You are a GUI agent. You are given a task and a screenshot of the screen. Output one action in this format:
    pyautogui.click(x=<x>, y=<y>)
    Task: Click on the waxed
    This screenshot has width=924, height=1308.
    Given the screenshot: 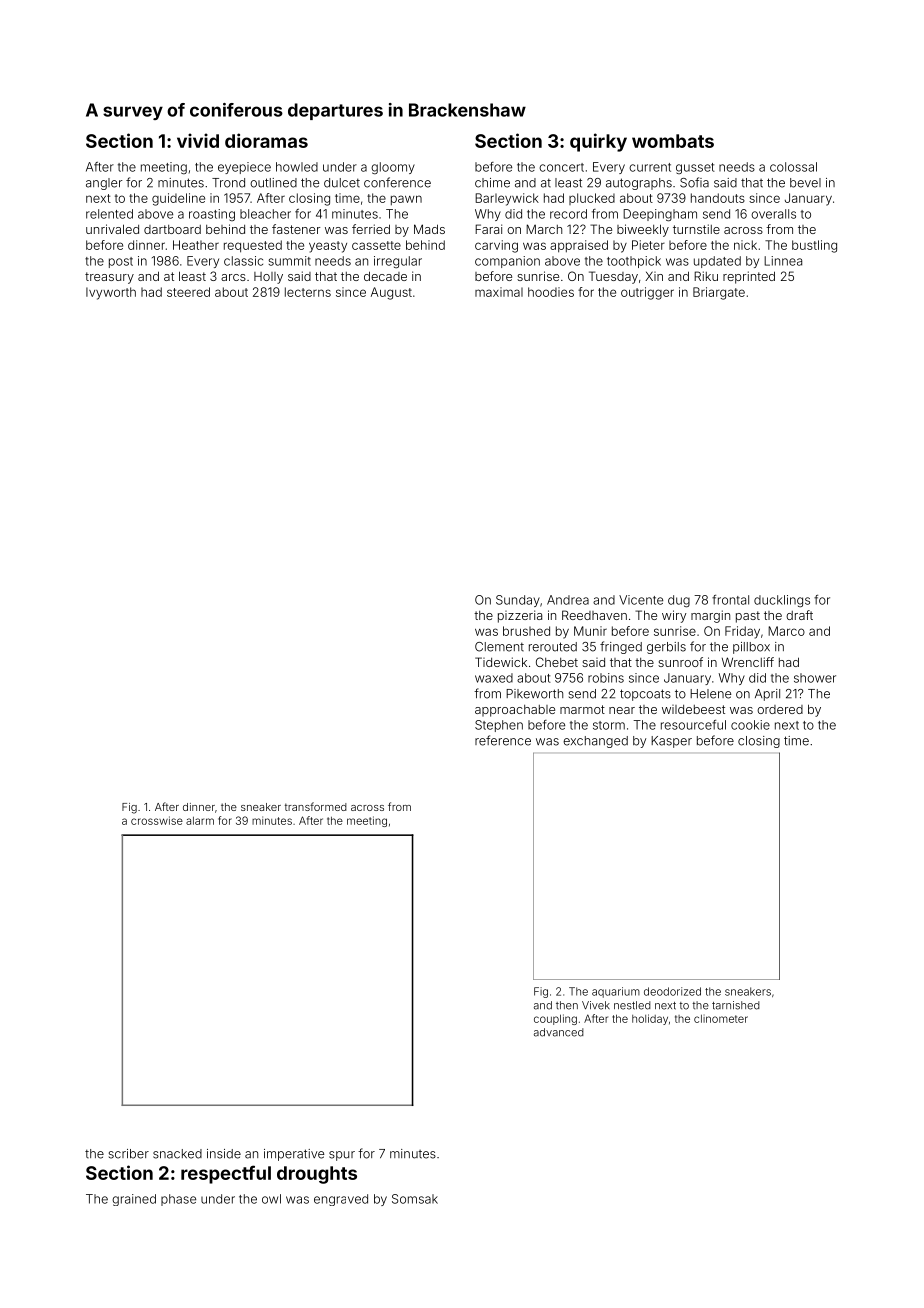 What is the action you would take?
    pyautogui.click(x=494, y=678)
